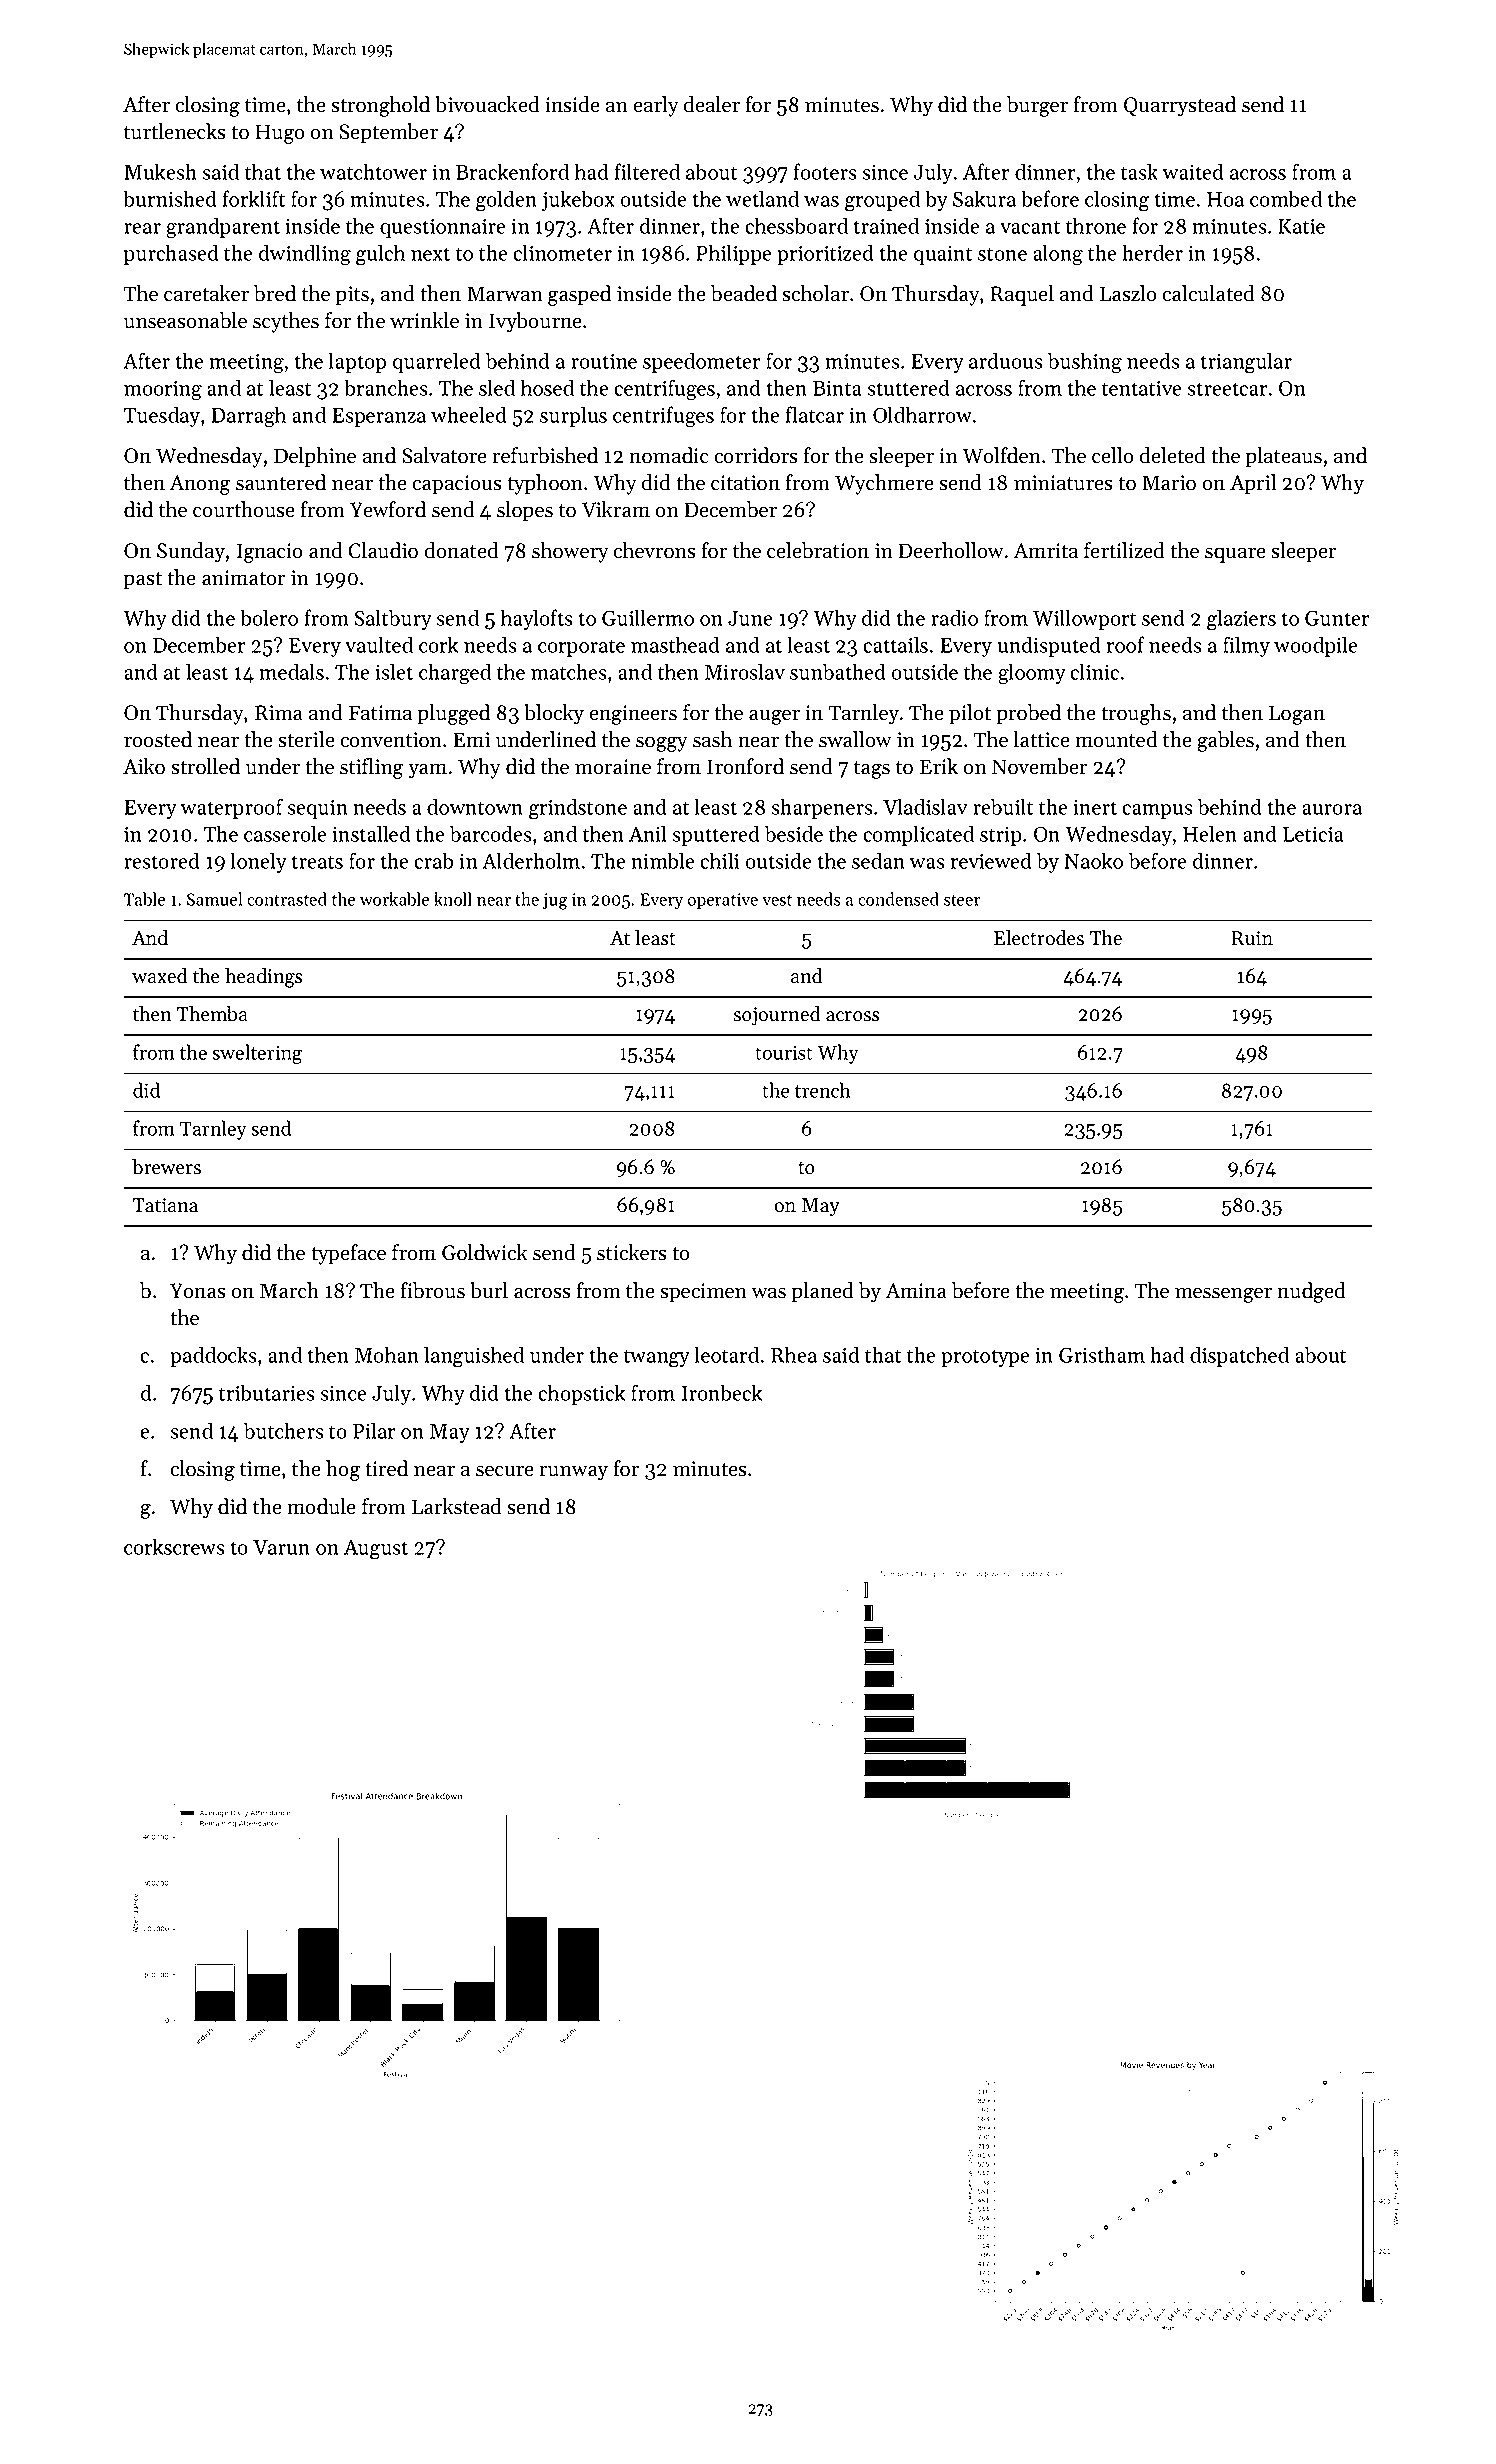 The width and height of the document is (1496, 2464). I want to click on Varun, so click(281, 1547).
